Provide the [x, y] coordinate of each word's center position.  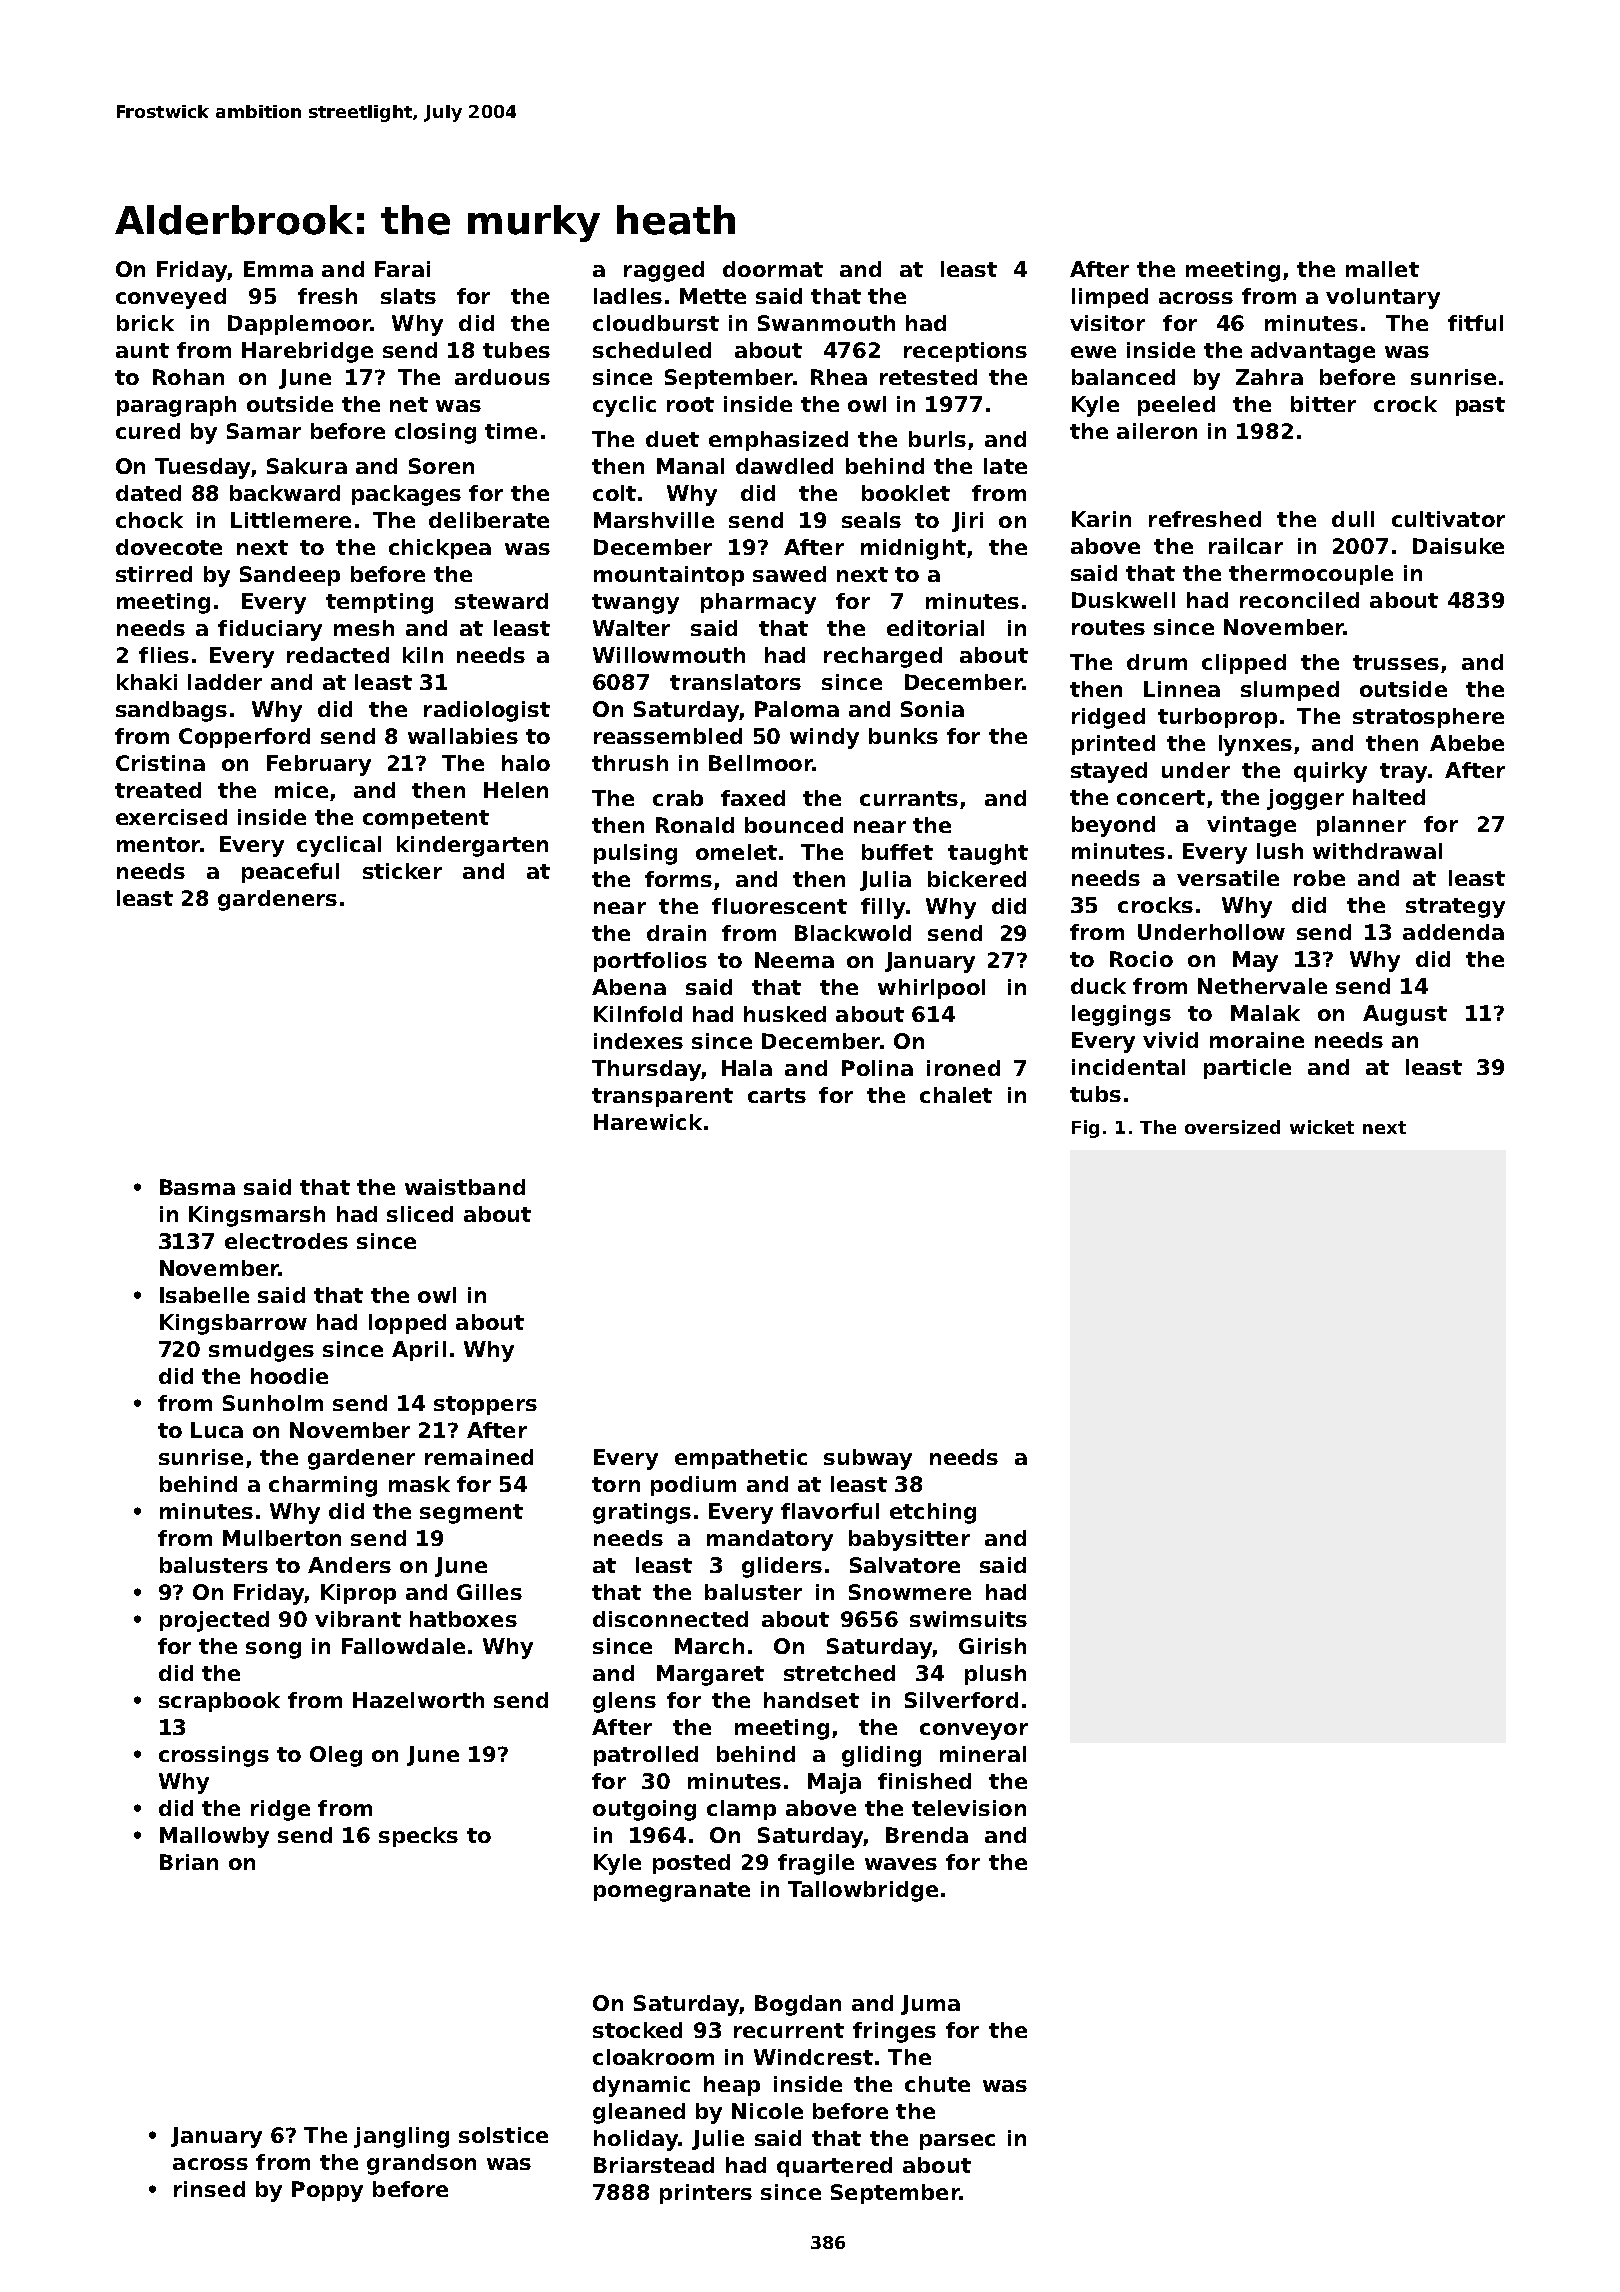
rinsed [209, 2189]
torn [616, 1484]
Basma [197, 1187]
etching [933, 1513]
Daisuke [1458, 546]
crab [678, 798]
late [1005, 466]
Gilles [489, 1592]
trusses [1396, 662]
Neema [794, 960]
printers [706, 2194]
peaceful [290, 873]
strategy [1455, 908]
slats [408, 296]
